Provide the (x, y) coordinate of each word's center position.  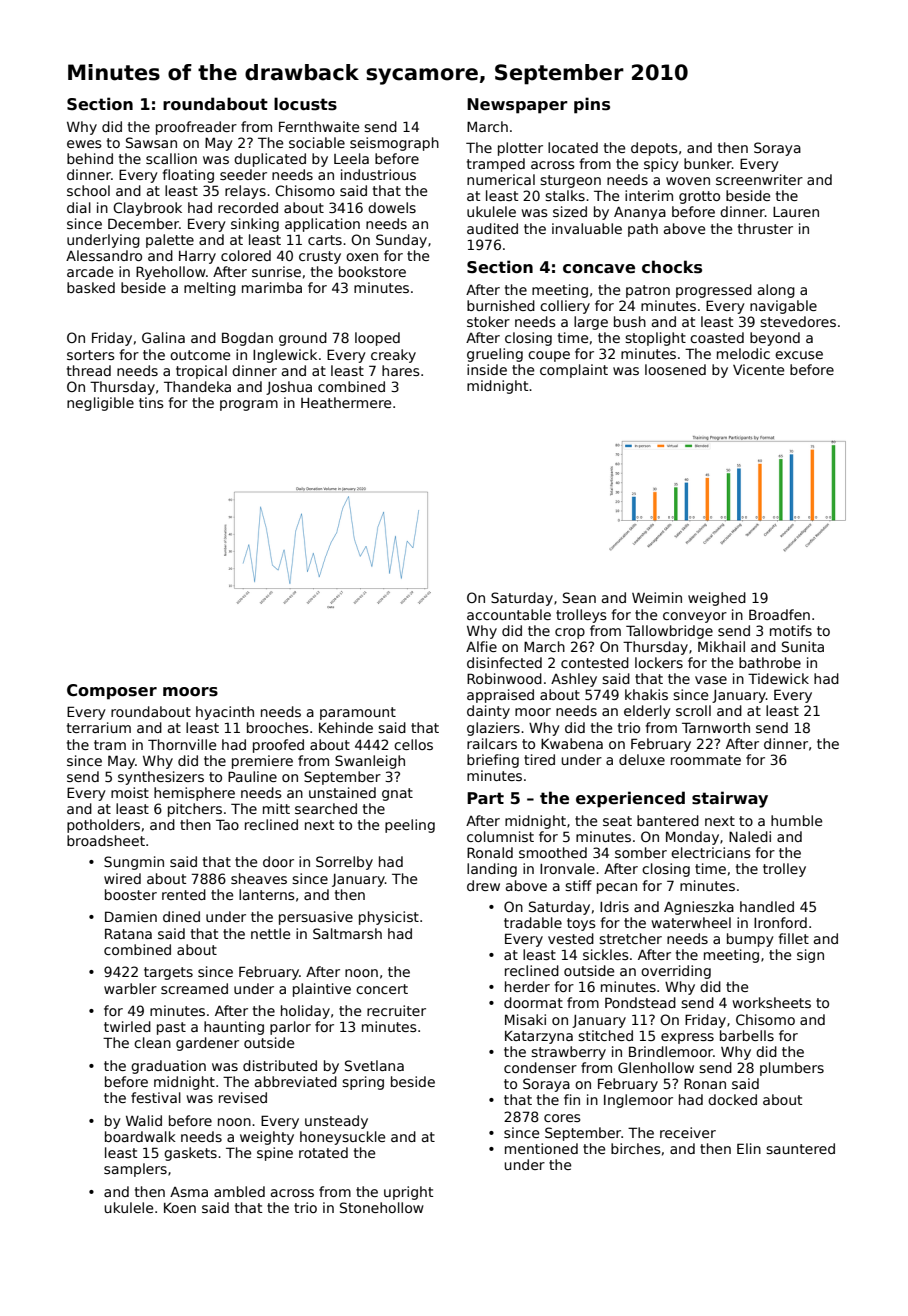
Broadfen (779, 614)
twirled (127, 1026)
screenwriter (759, 179)
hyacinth (225, 713)
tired (539, 759)
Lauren (796, 212)
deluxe (642, 759)
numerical (501, 179)
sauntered (800, 1148)
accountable (509, 614)
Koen (180, 1208)
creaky (393, 356)
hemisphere (194, 794)
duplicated (270, 160)
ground (303, 339)
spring (363, 1083)
